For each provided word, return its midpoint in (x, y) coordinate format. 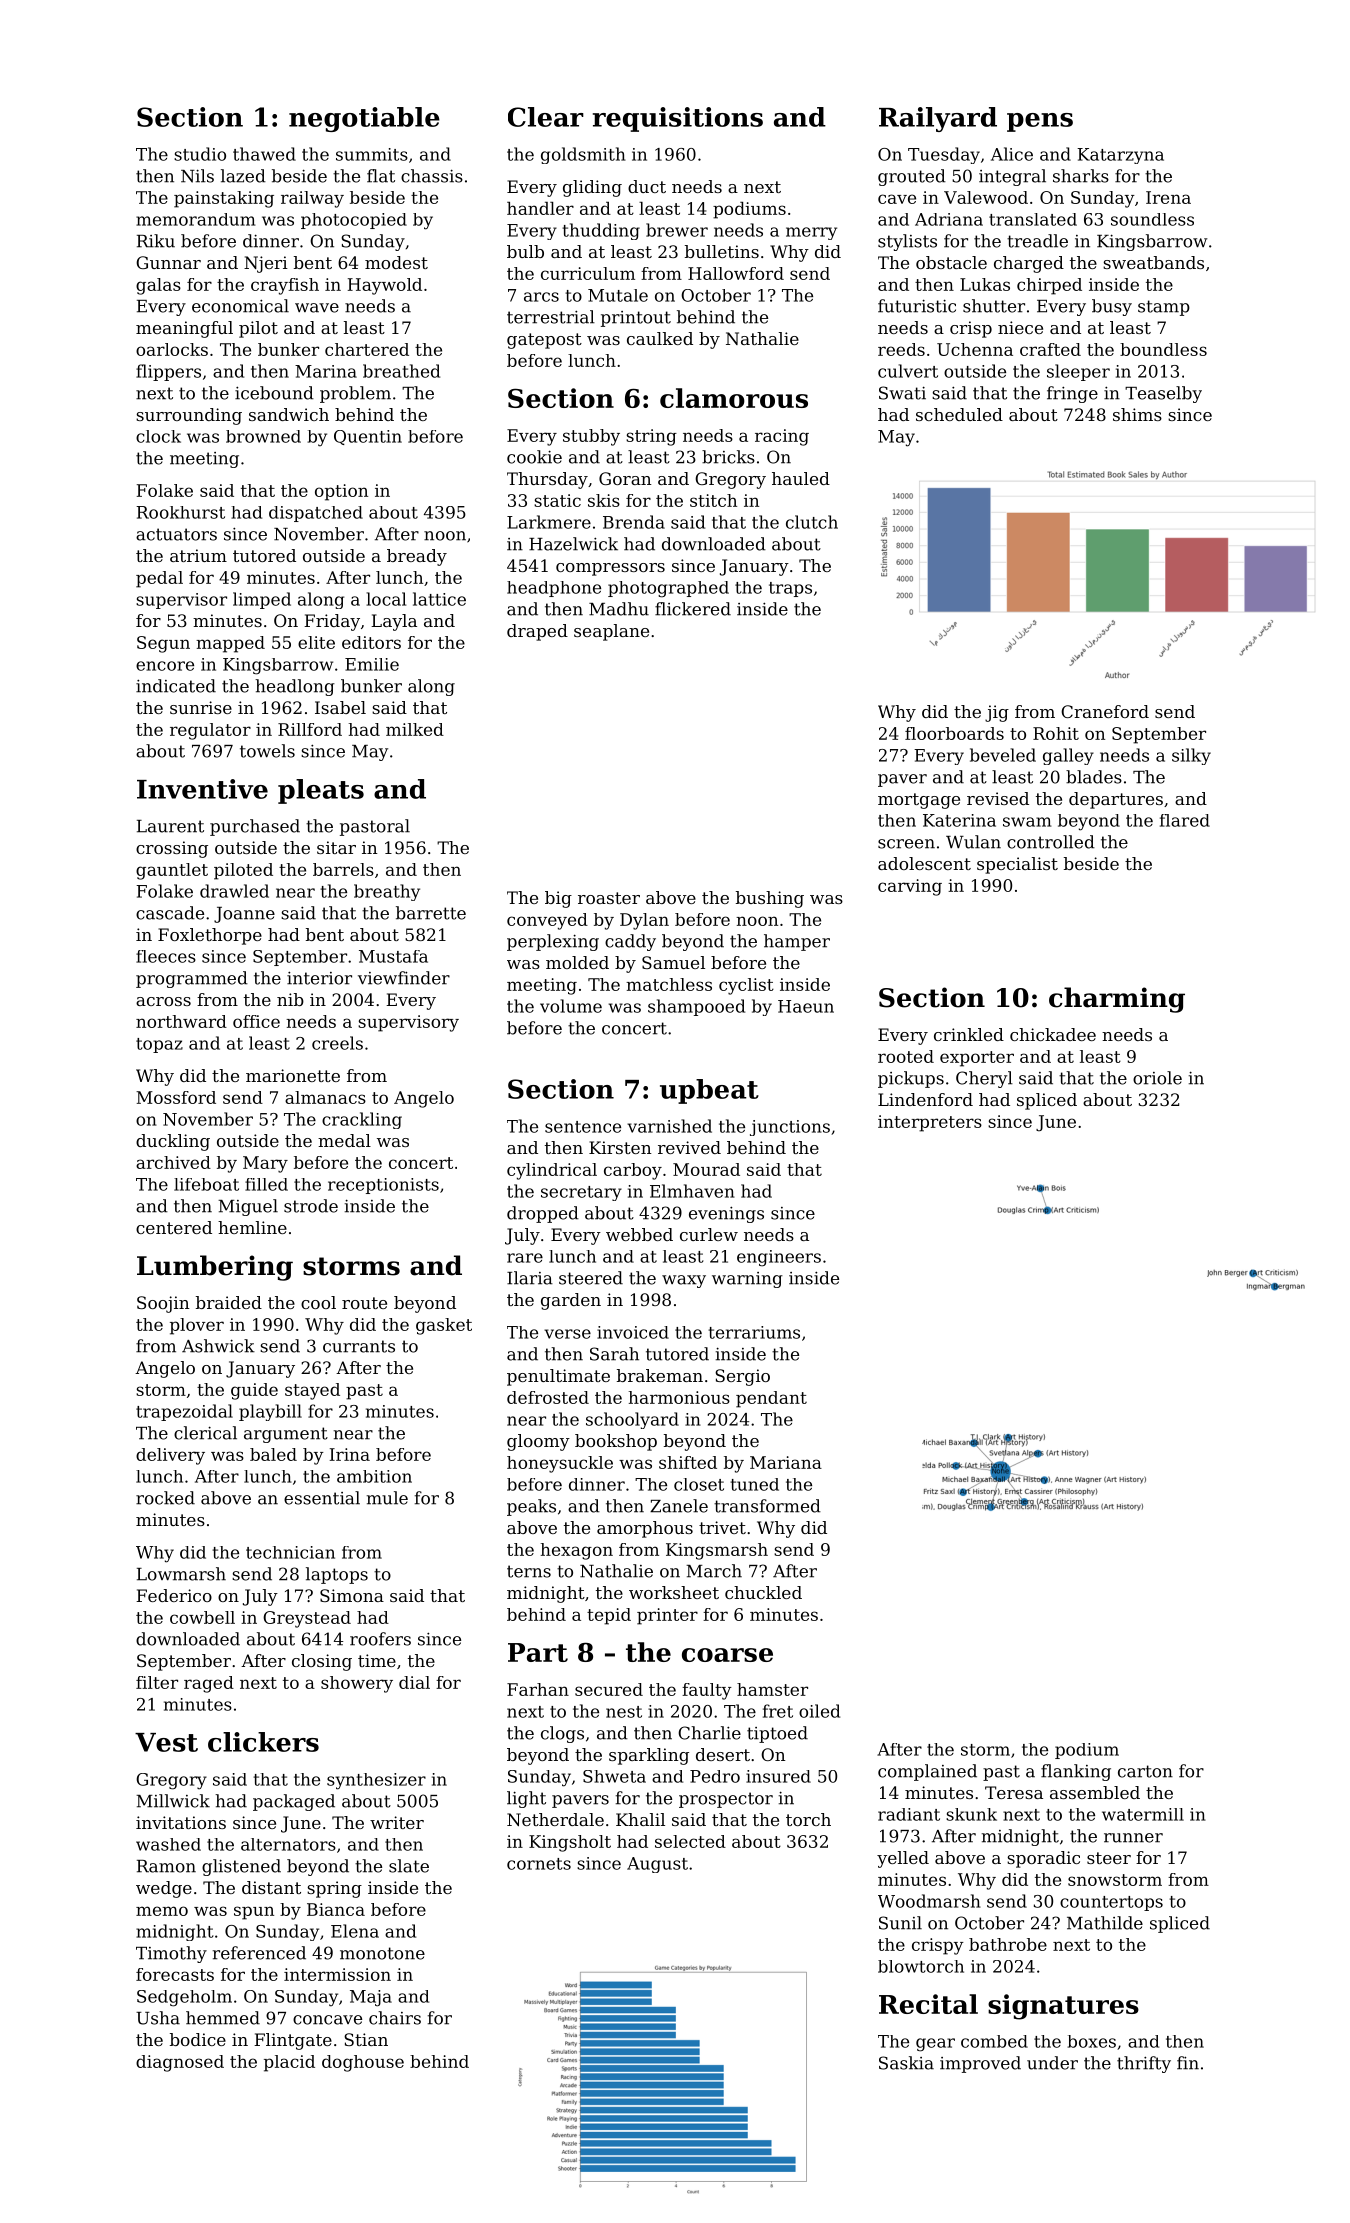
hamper (797, 942)
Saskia (906, 2063)
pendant (771, 1399)
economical (240, 306)
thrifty (1144, 2064)
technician (290, 1552)
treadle (1037, 241)
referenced (259, 1953)
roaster (609, 898)
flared (1185, 820)
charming (1117, 1000)
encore (165, 666)
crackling (362, 1120)
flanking (1076, 1772)
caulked (660, 338)
